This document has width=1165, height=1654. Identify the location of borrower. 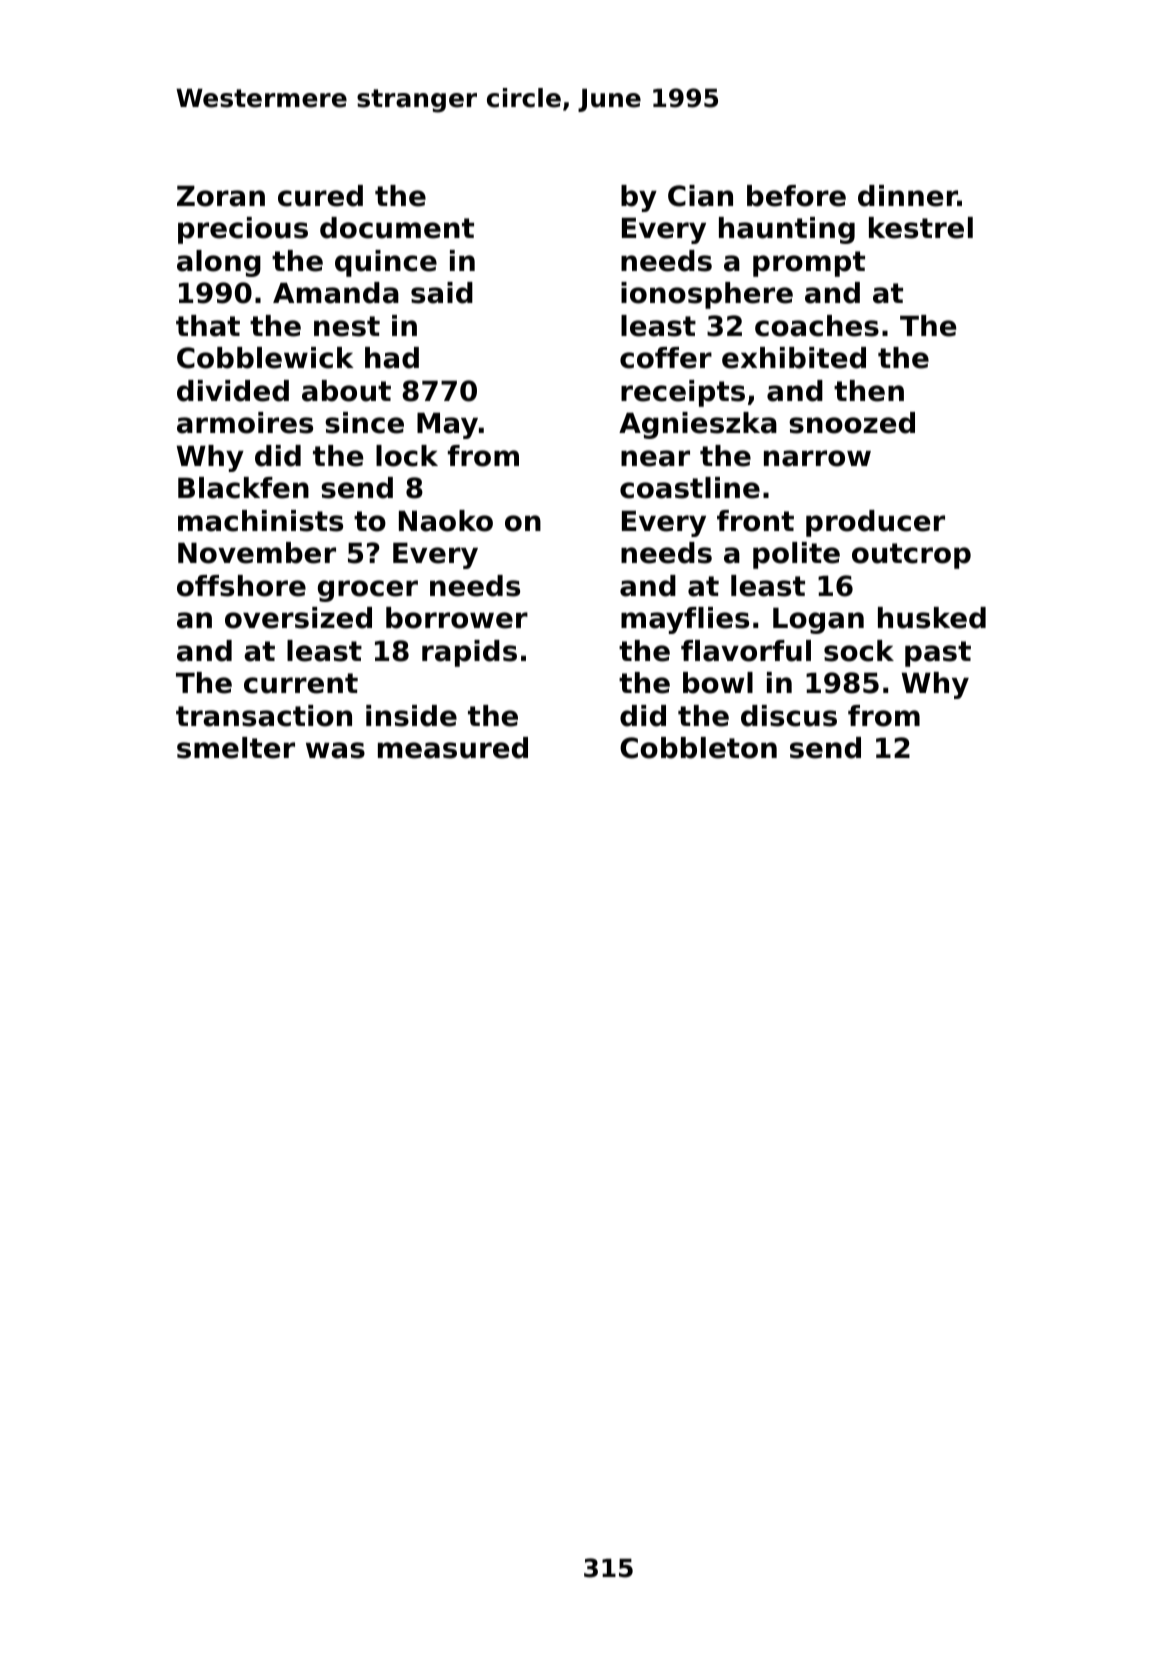
(457, 618).
